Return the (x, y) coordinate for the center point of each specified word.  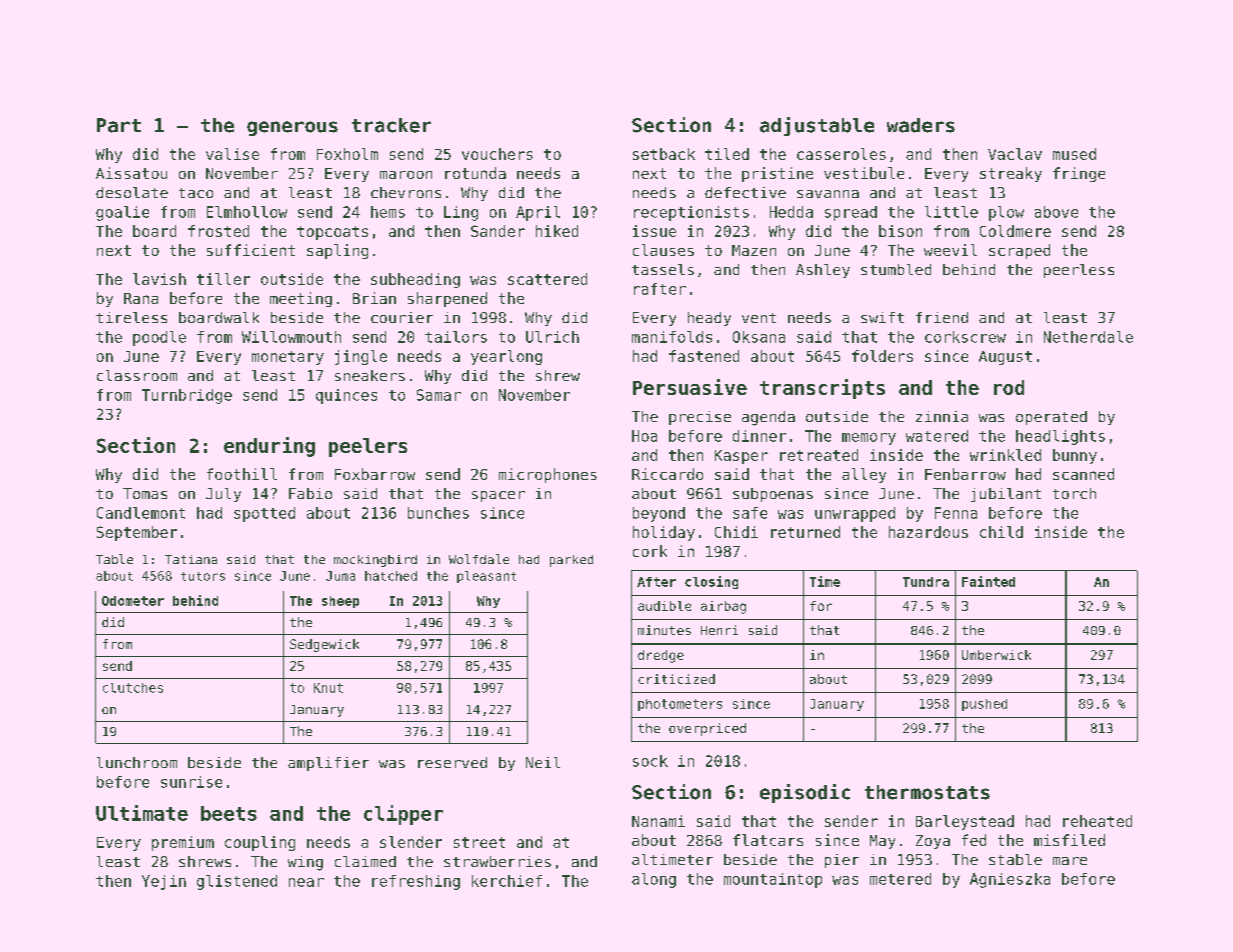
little (951, 212)
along (654, 880)
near (306, 882)
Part (119, 125)
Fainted (988, 581)
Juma (340, 576)
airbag (723, 607)
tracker (391, 125)
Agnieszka (1010, 880)
